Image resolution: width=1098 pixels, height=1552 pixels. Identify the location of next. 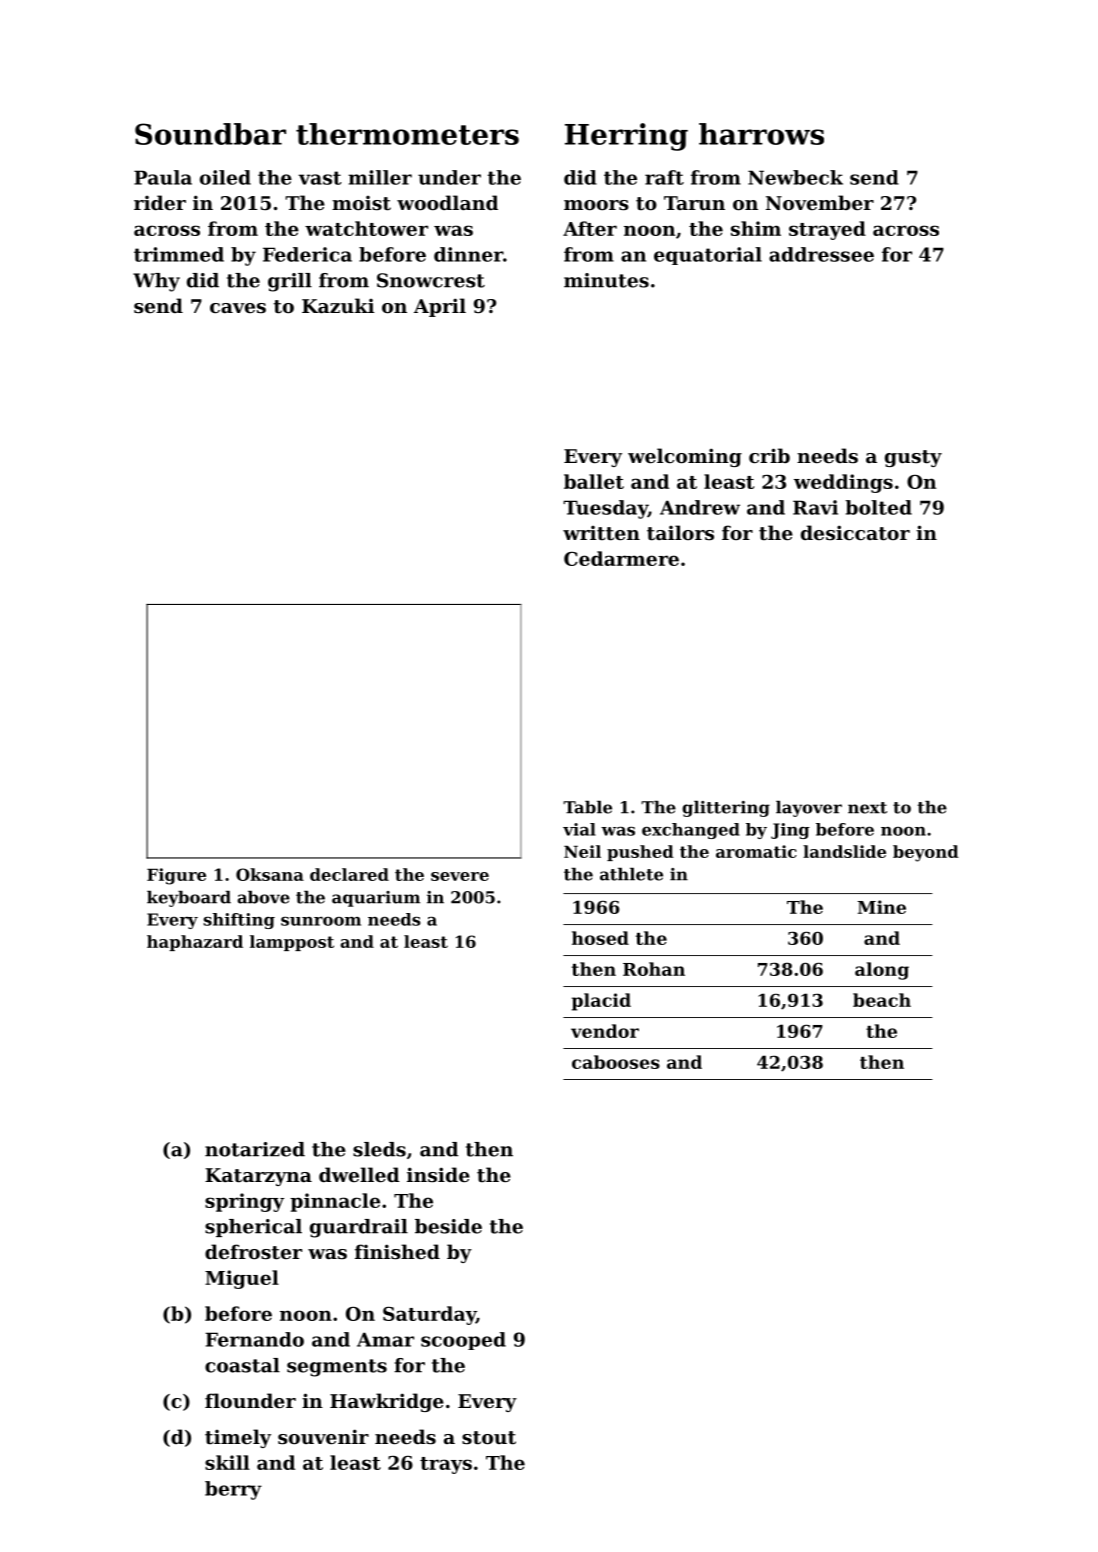
(867, 808).
